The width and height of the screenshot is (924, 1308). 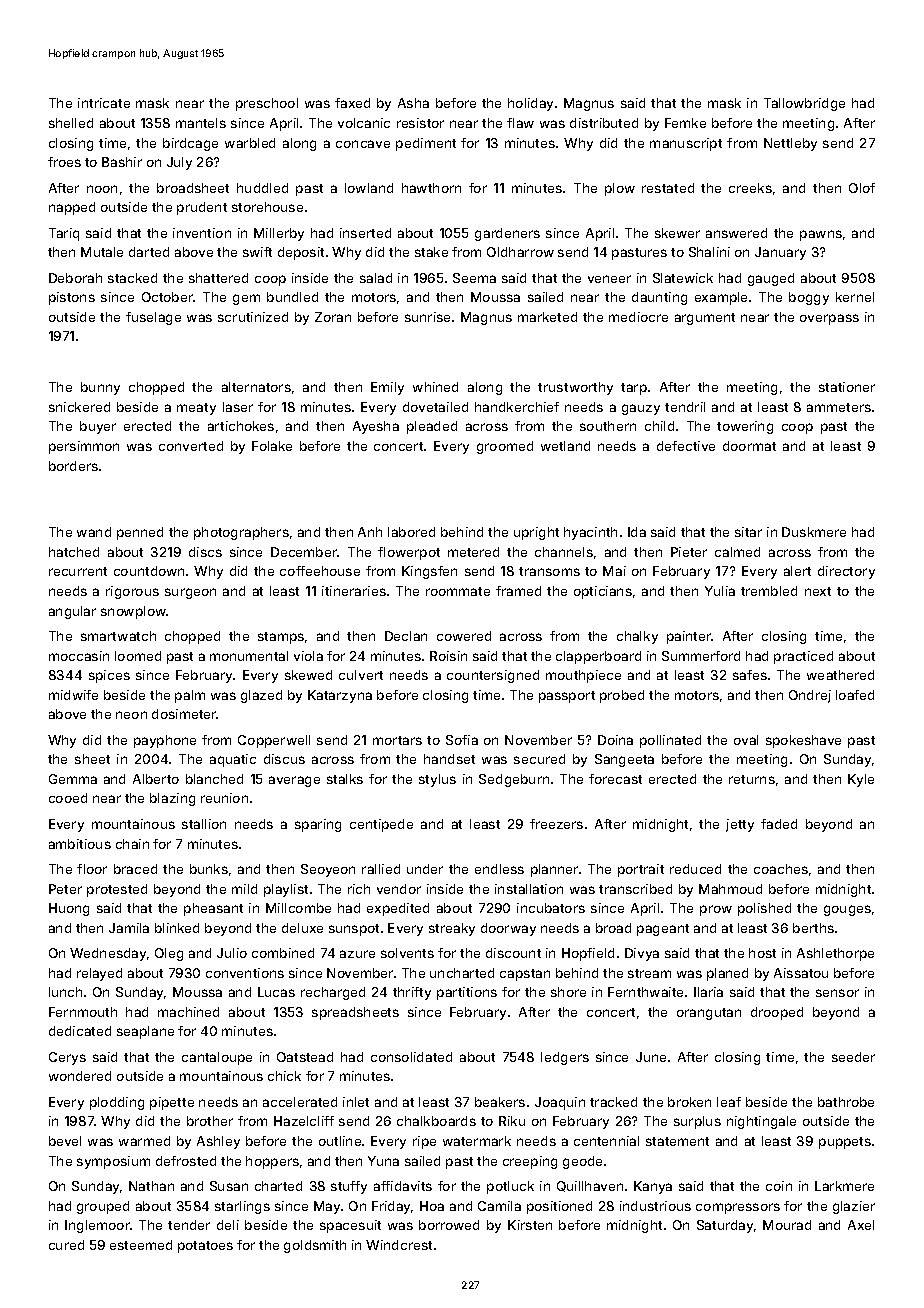 What do you see at coordinates (233, 760) in the screenshot?
I see `aquatic` at bounding box center [233, 760].
